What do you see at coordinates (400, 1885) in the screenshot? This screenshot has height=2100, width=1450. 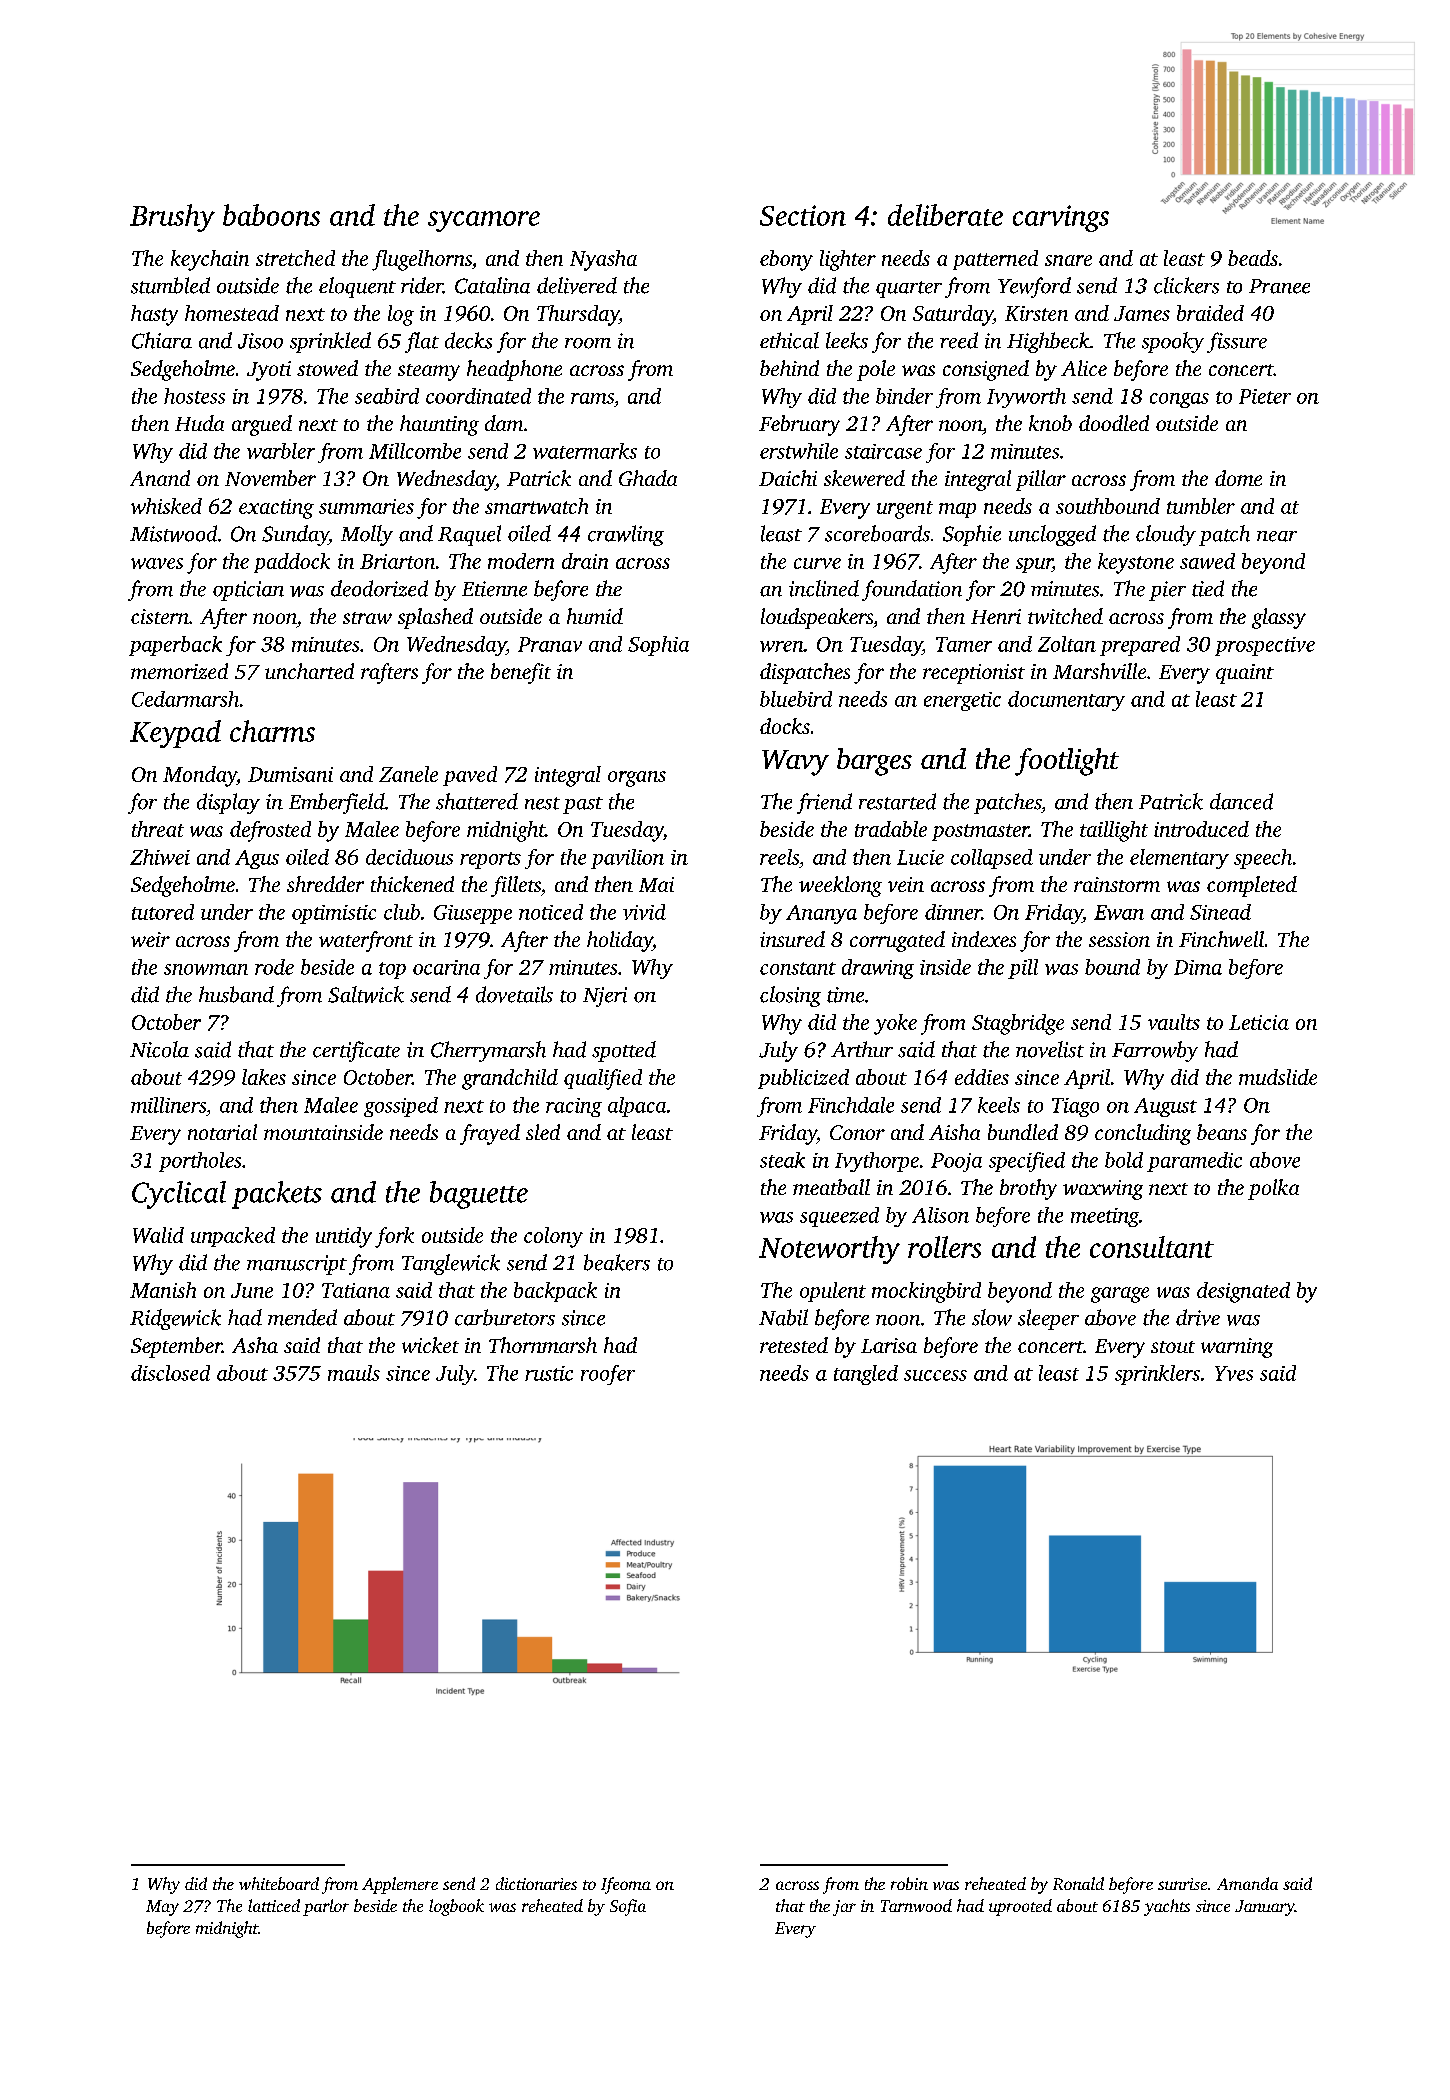 I see `Applemere` at bounding box center [400, 1885].
